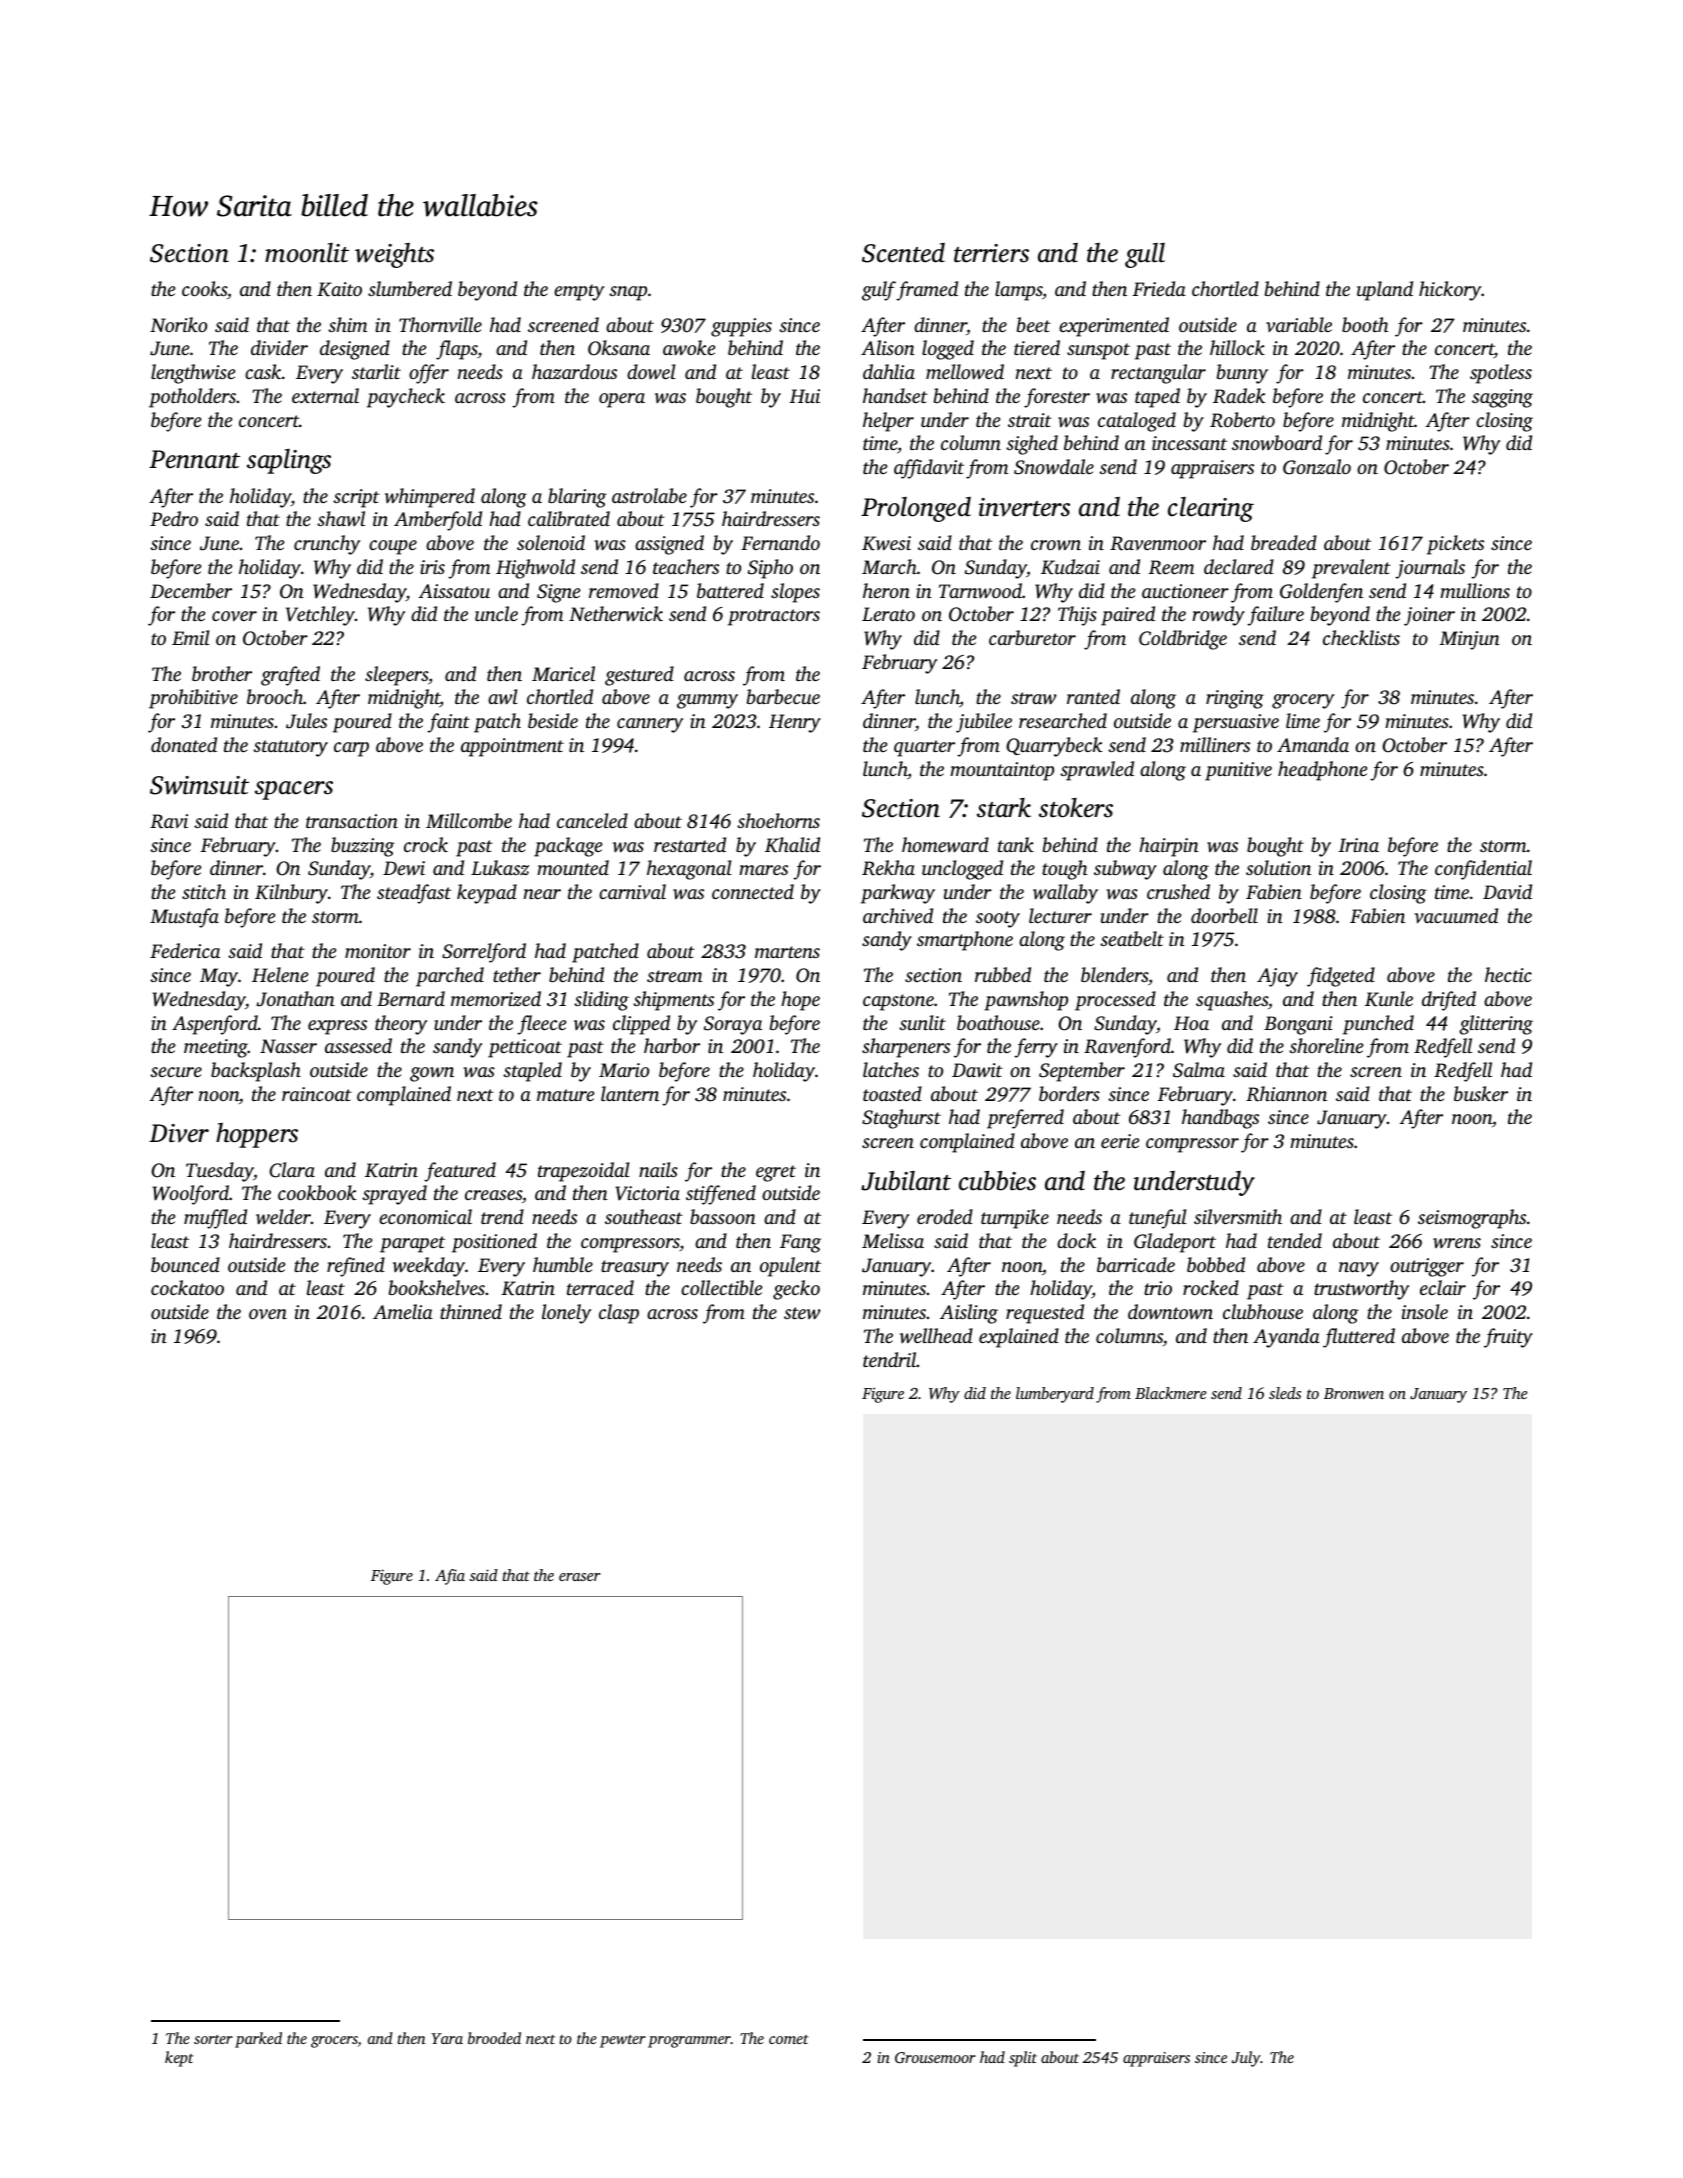 The width and height of the screenshot is (1683, 2178). Describe the element at coordinates (619, 1314) in the screenshot. I see `clasp` at that location.
